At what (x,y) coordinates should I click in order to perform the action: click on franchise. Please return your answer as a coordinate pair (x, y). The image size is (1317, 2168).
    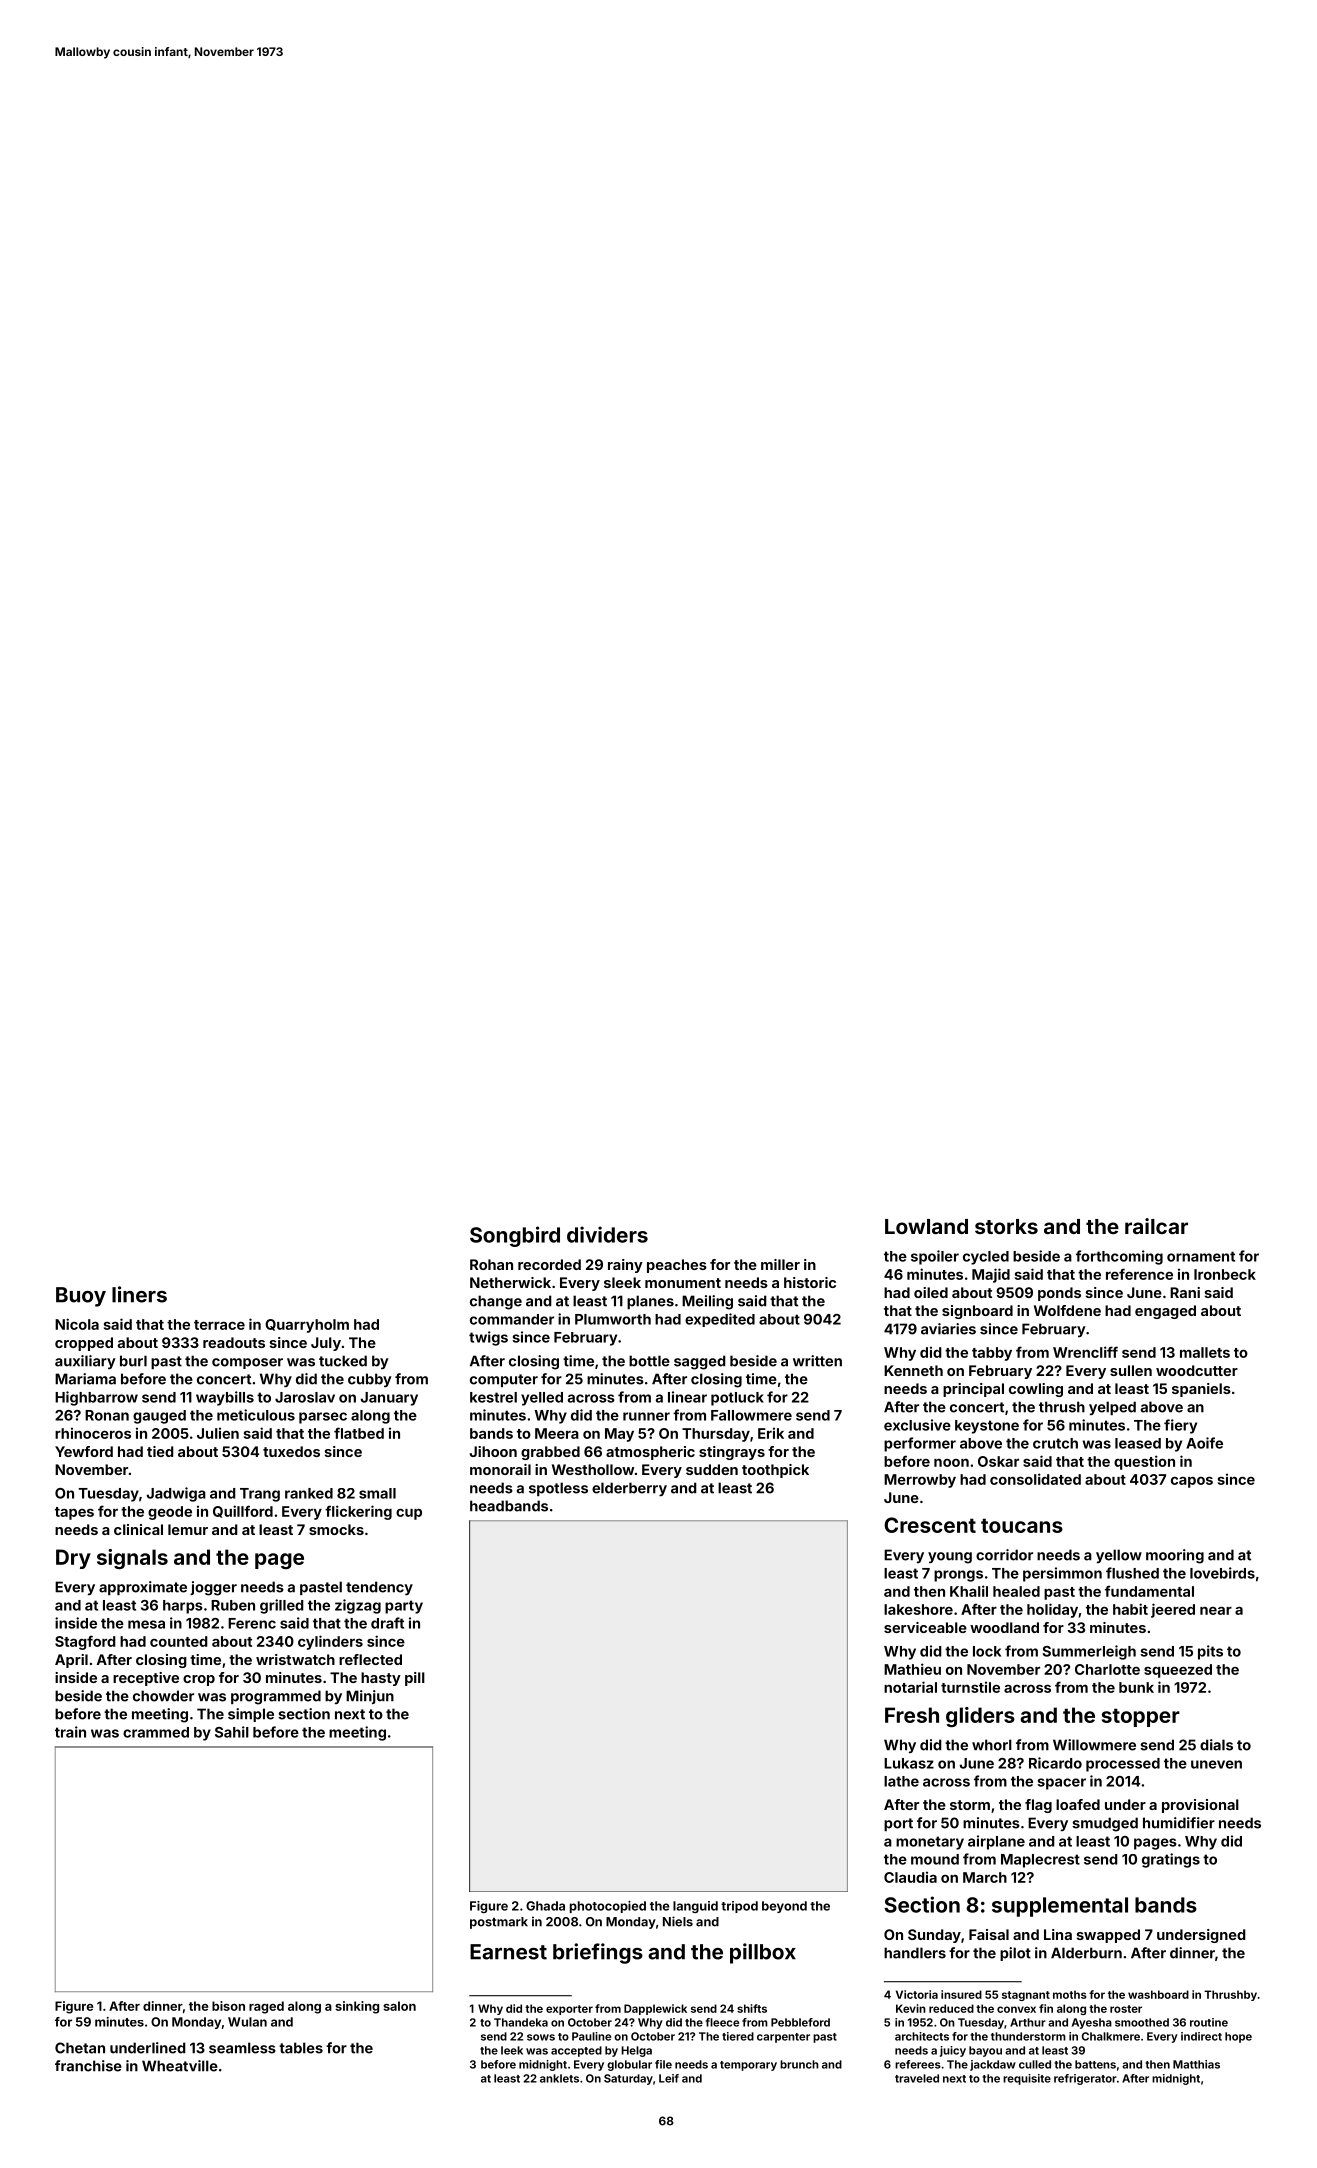
    Looking at the image, I should click on (88, 2066).
